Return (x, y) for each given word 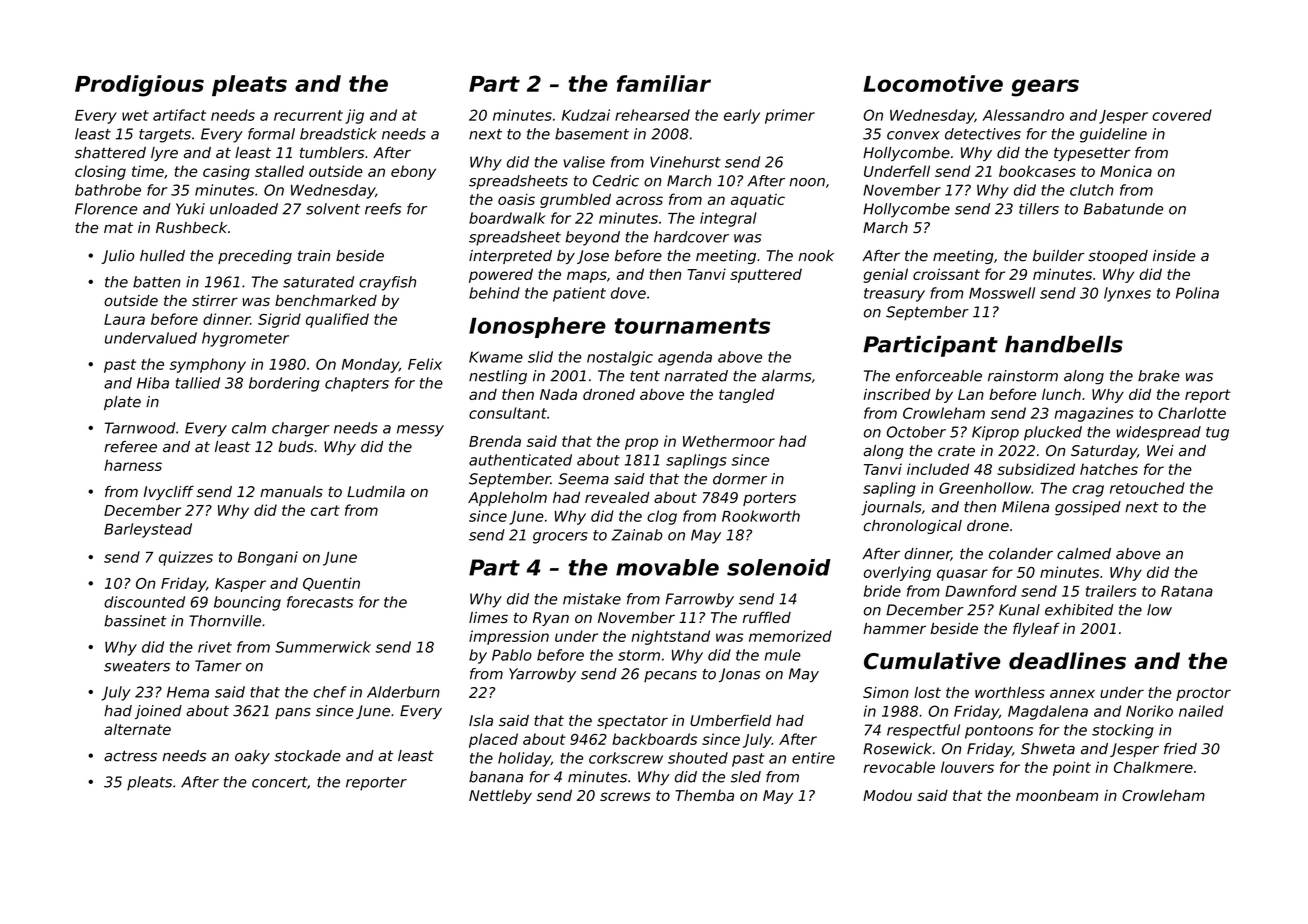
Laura (124, 319)
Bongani (268, 558)
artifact (179, 115)
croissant (946, 274)
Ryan (551, 619)
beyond (592, 238)
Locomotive (933, 83)
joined (158, 712)
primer (790, 116)
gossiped (1088, 508)
